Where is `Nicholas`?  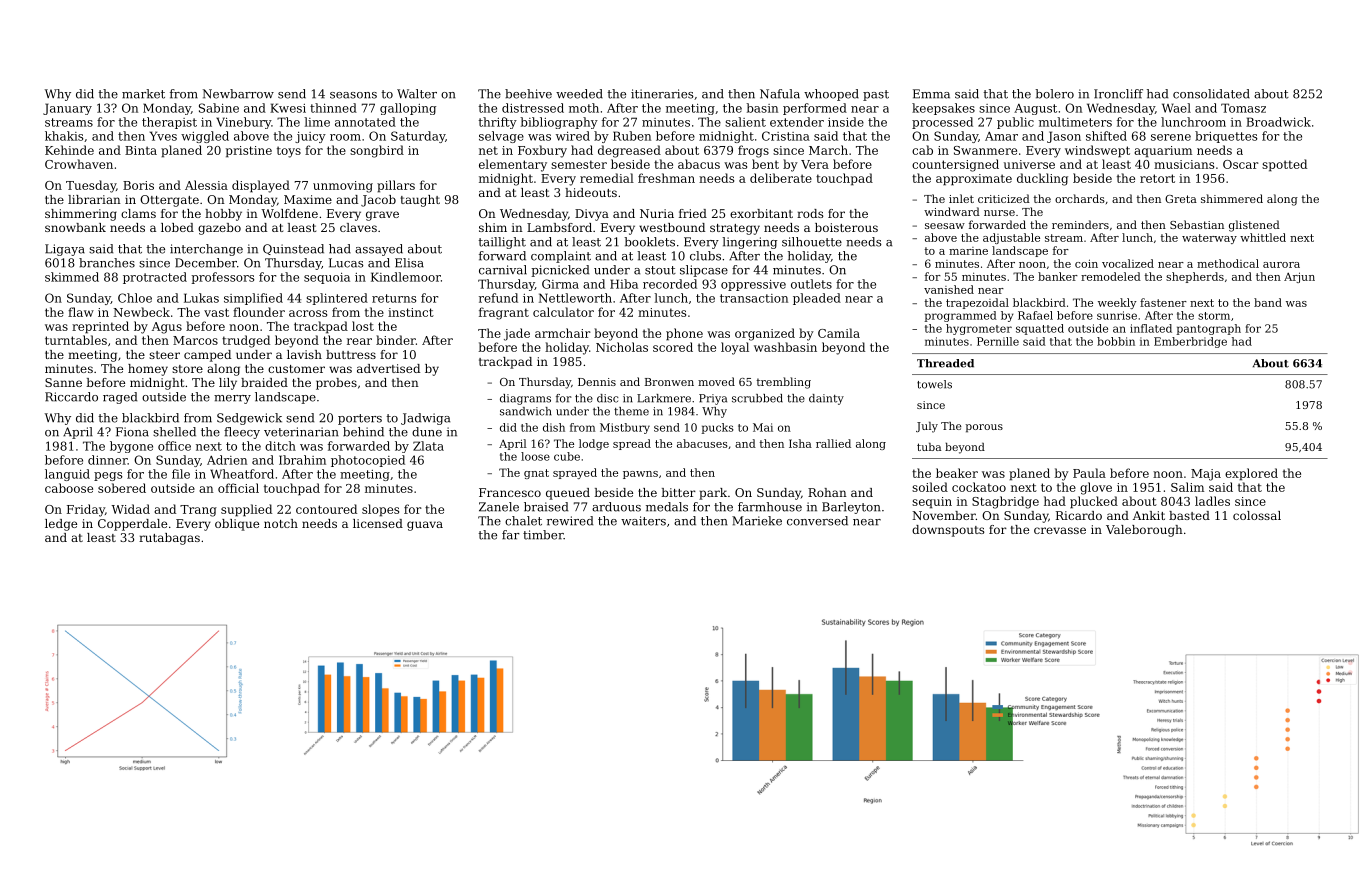 Nicholas is located at coordinates (622, 347).
